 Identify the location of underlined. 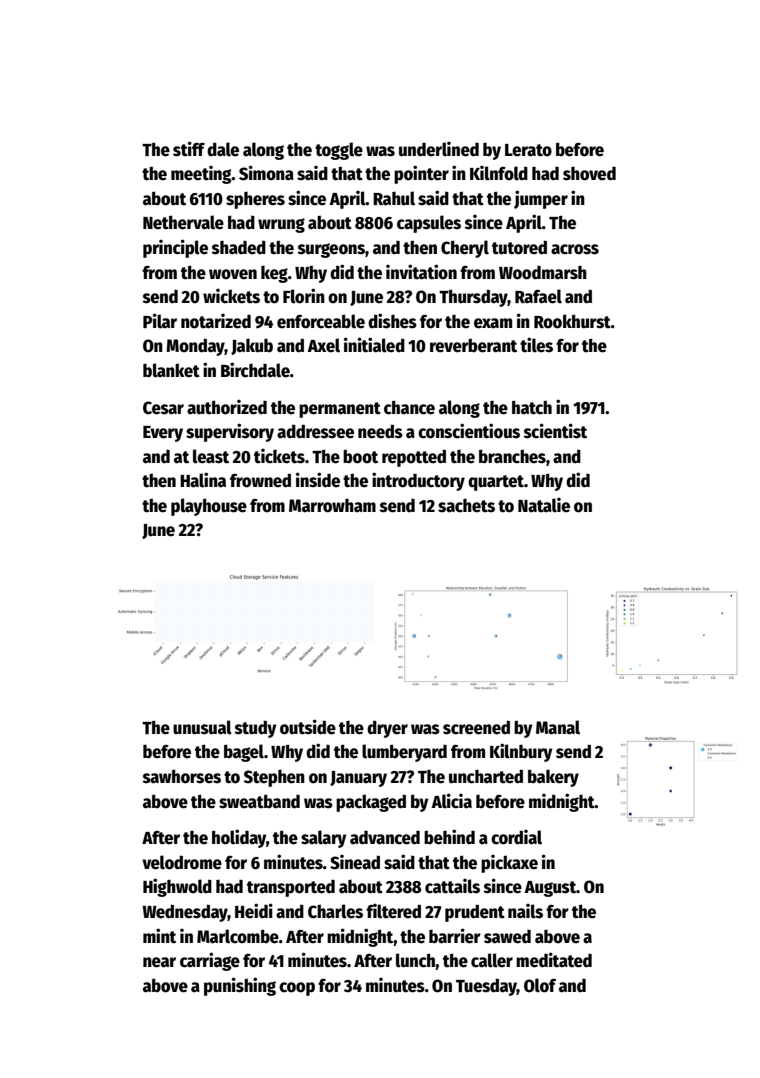
(439, 149).
